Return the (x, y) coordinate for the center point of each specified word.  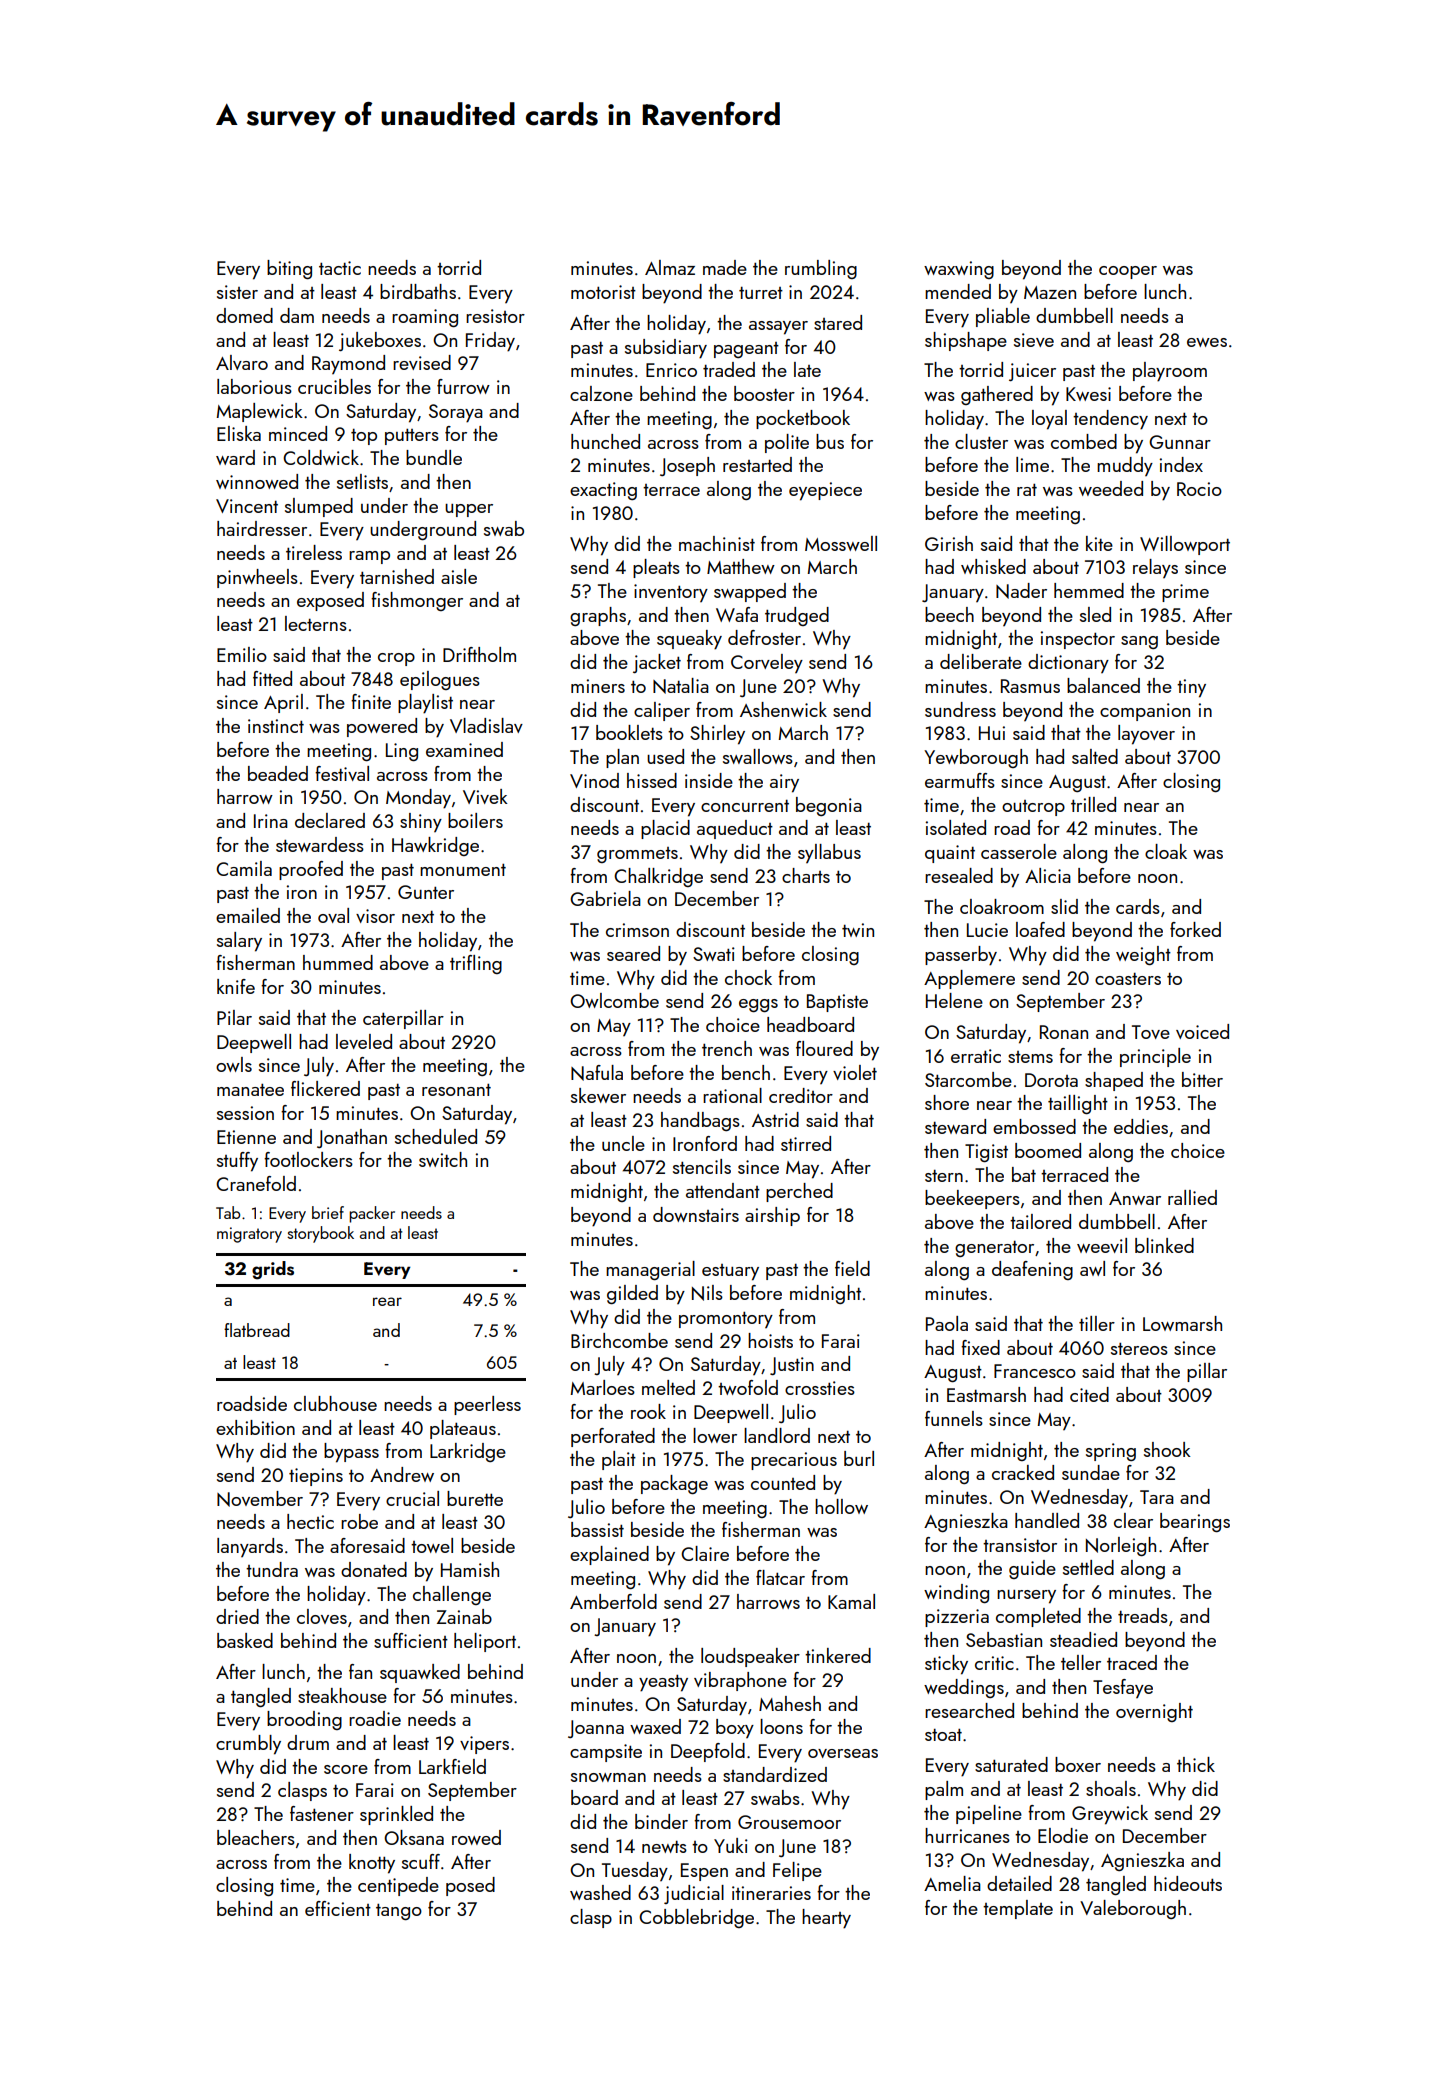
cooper (1128, 272)
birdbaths (418, 291)
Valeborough (1133, 1909)
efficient (338, 1908)
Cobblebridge (696, 1918)
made (725, 267)
